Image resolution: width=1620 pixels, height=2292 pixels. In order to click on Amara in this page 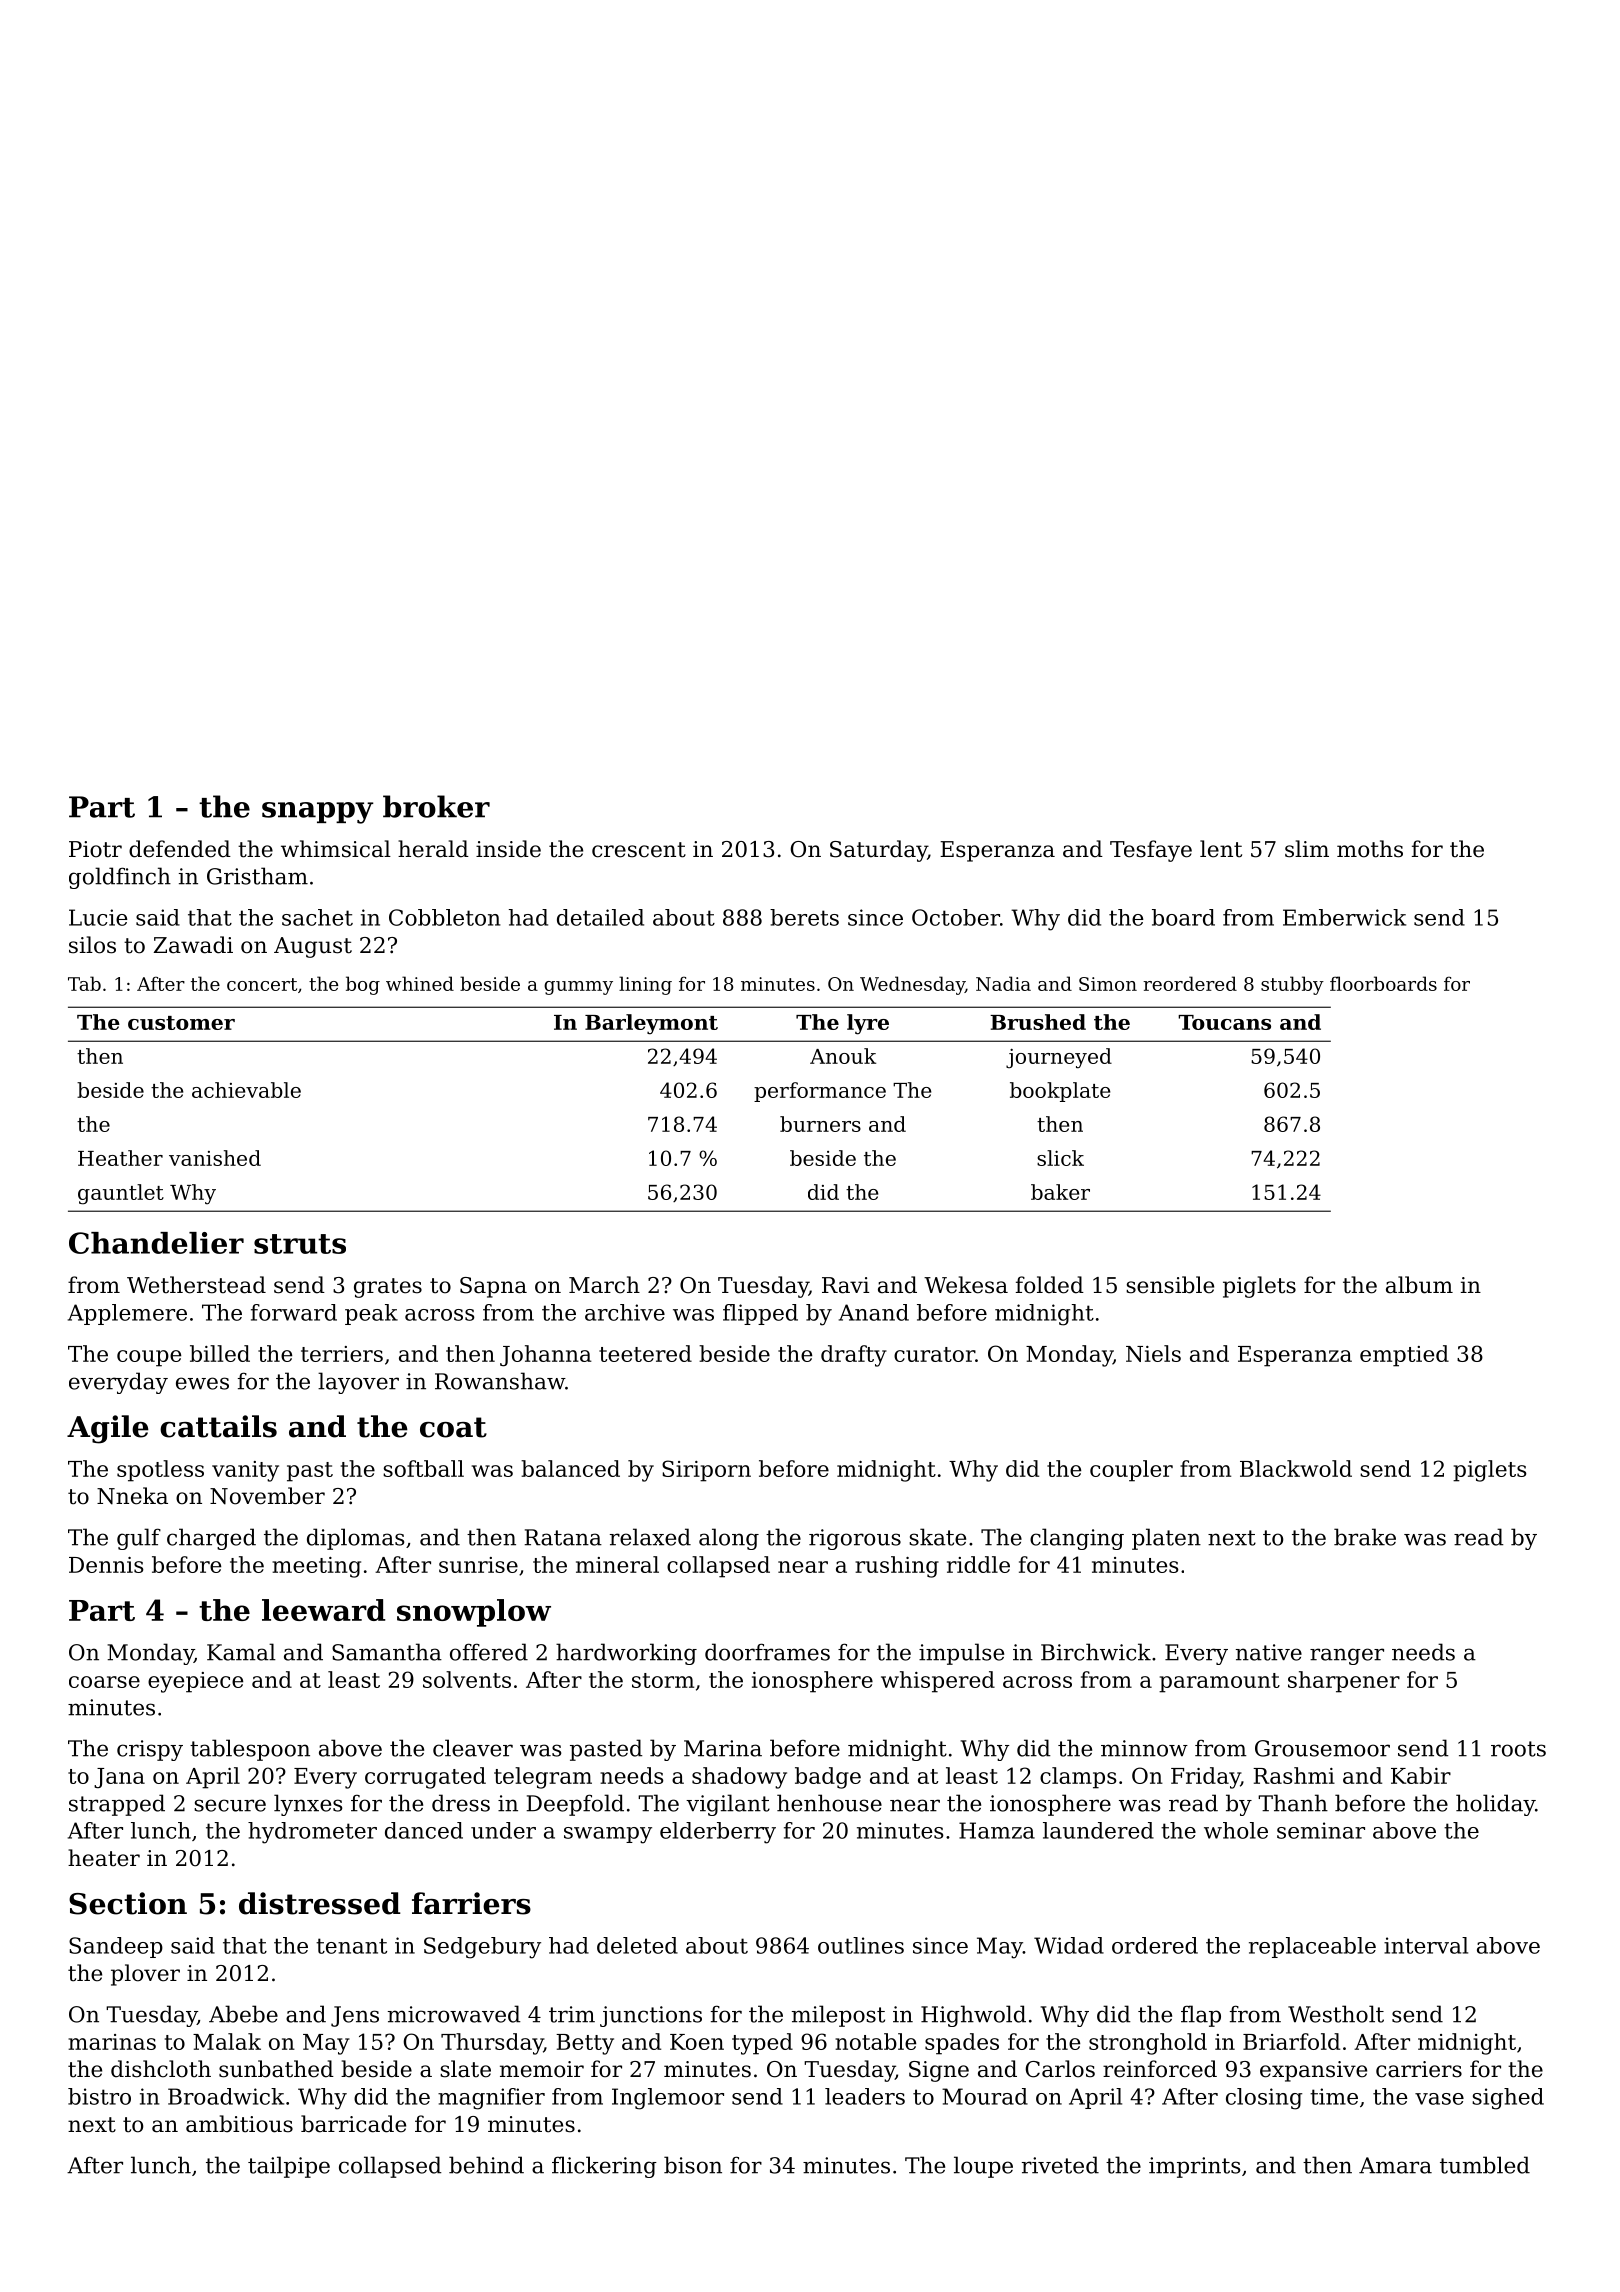, I will do `click(1395, 2165)`.
